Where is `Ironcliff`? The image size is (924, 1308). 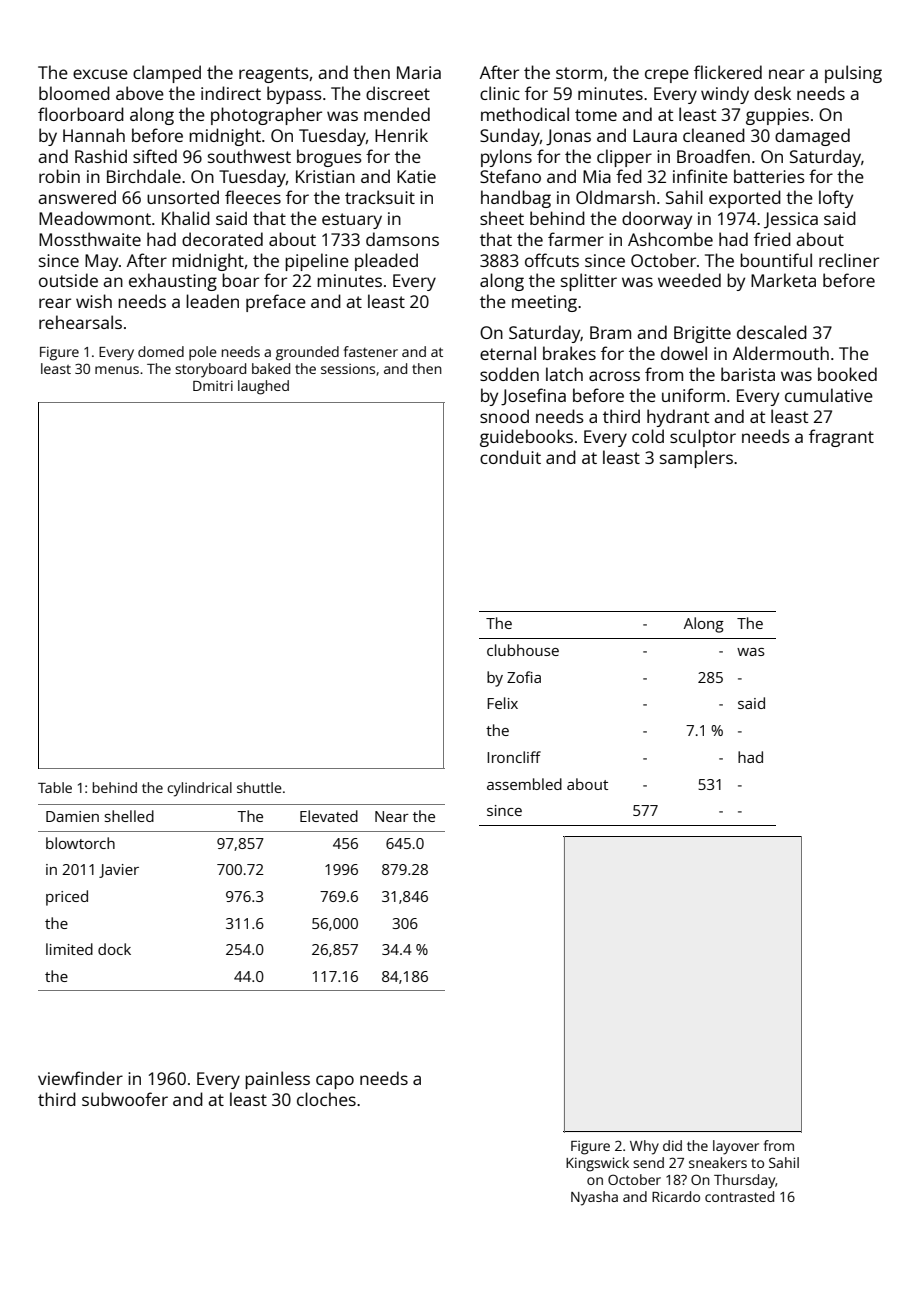
Ironcliff is located at coordinates (514, 757).
